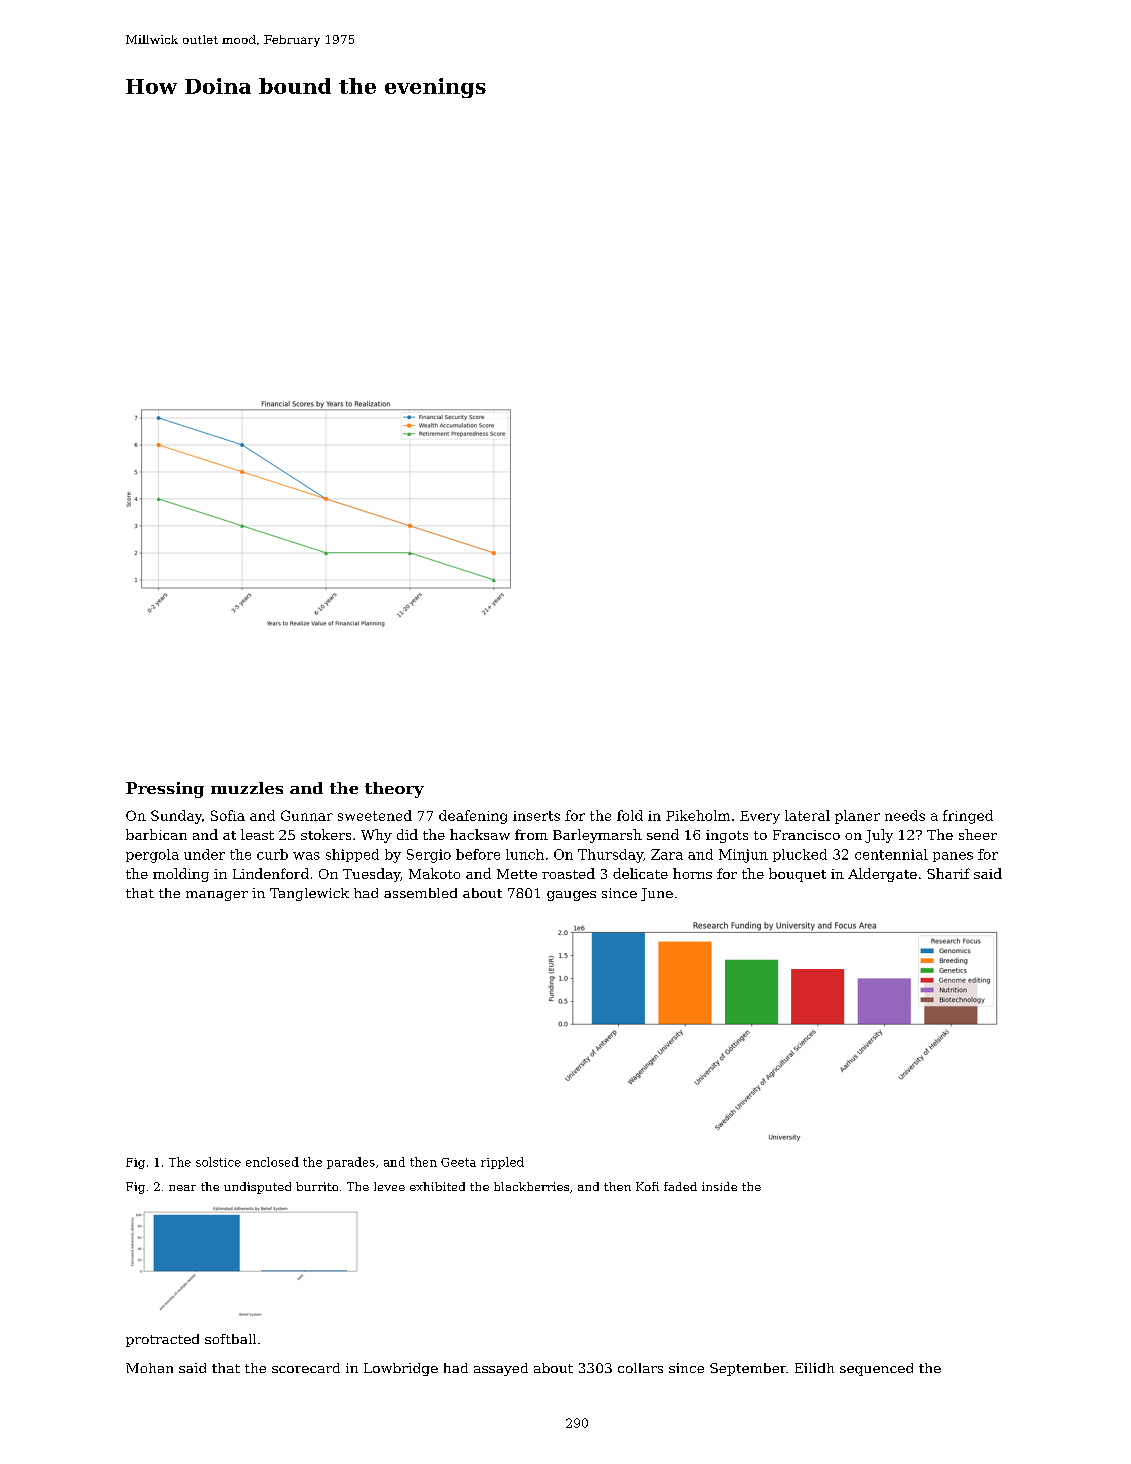 The height and width of the screenshot is (1464, 1131). Describe the element at coordinates (351, 1163) in the screenshot. I see `parades` at that location.
